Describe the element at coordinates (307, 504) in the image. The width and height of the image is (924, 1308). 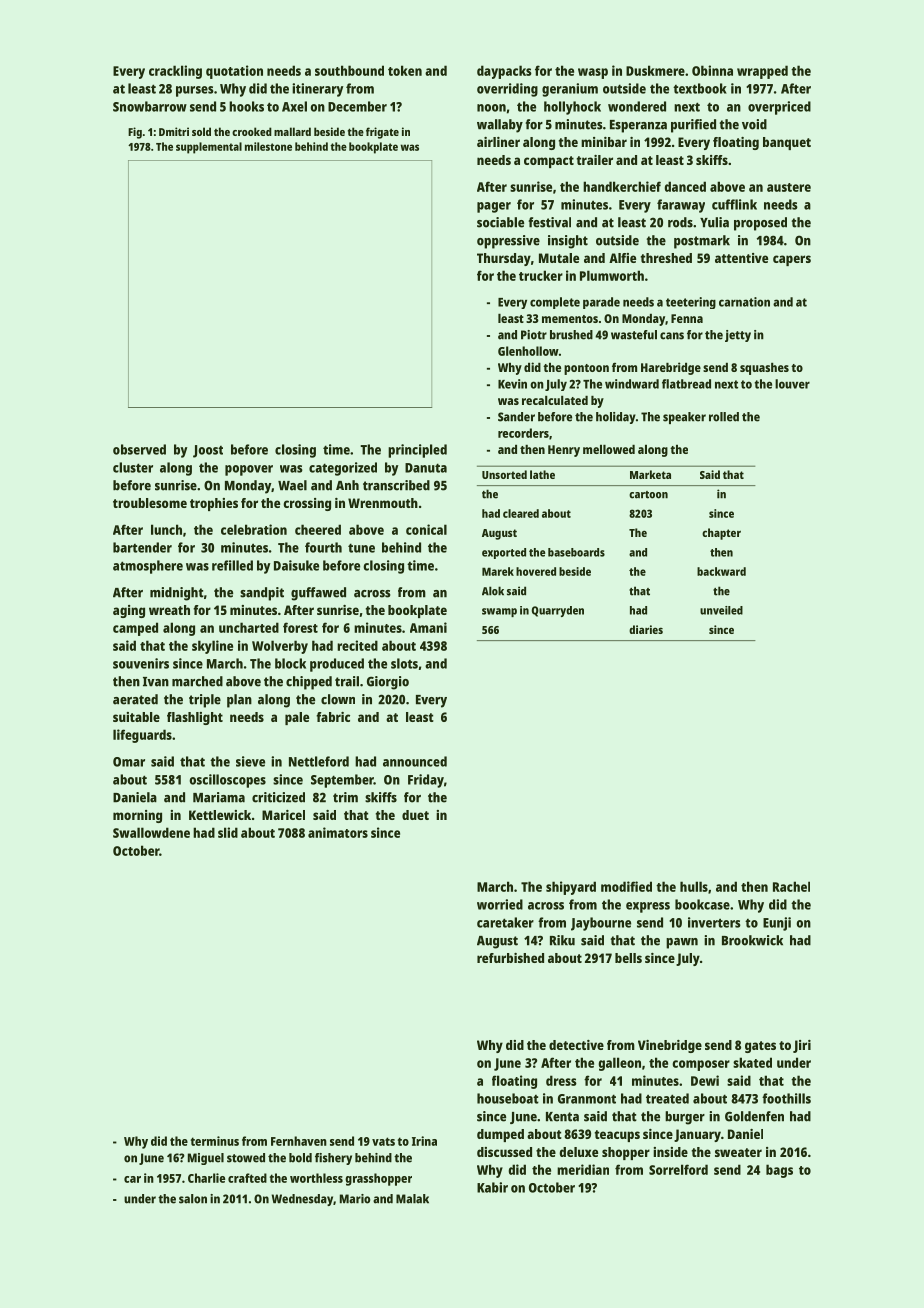
I see `crossing` at that location.
